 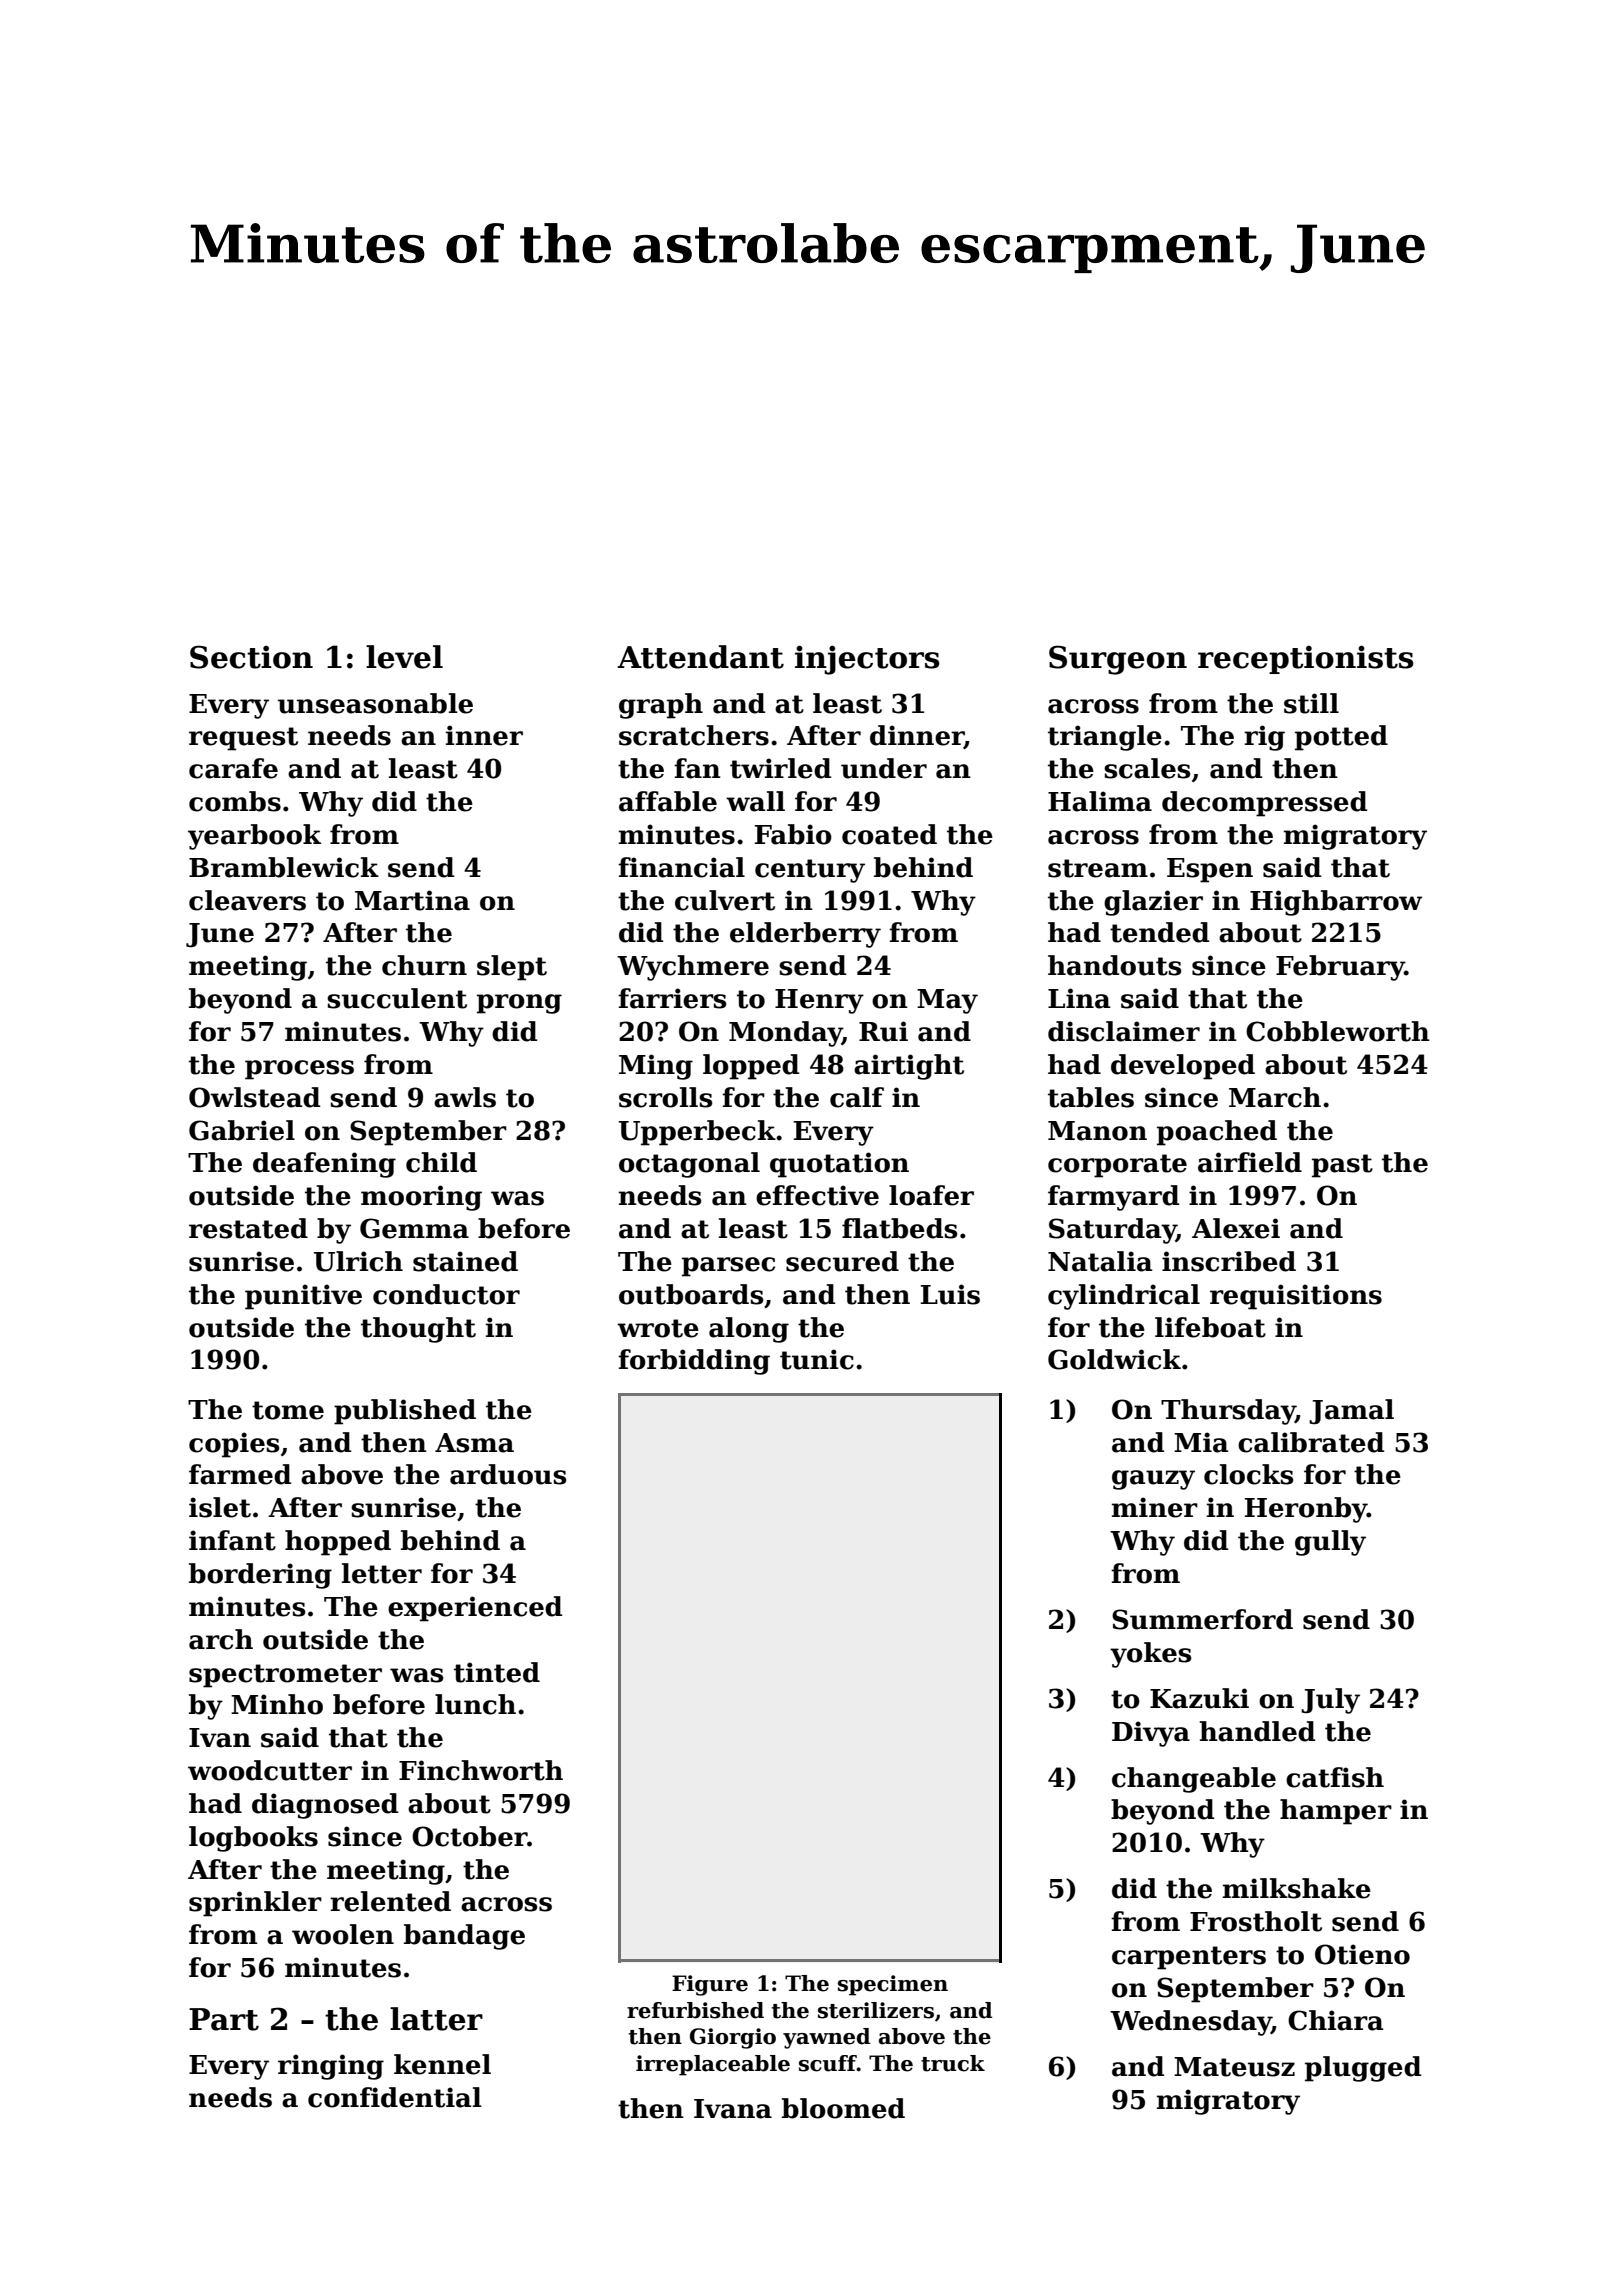 I want to click on injectors, so click(x=867, y=660).
